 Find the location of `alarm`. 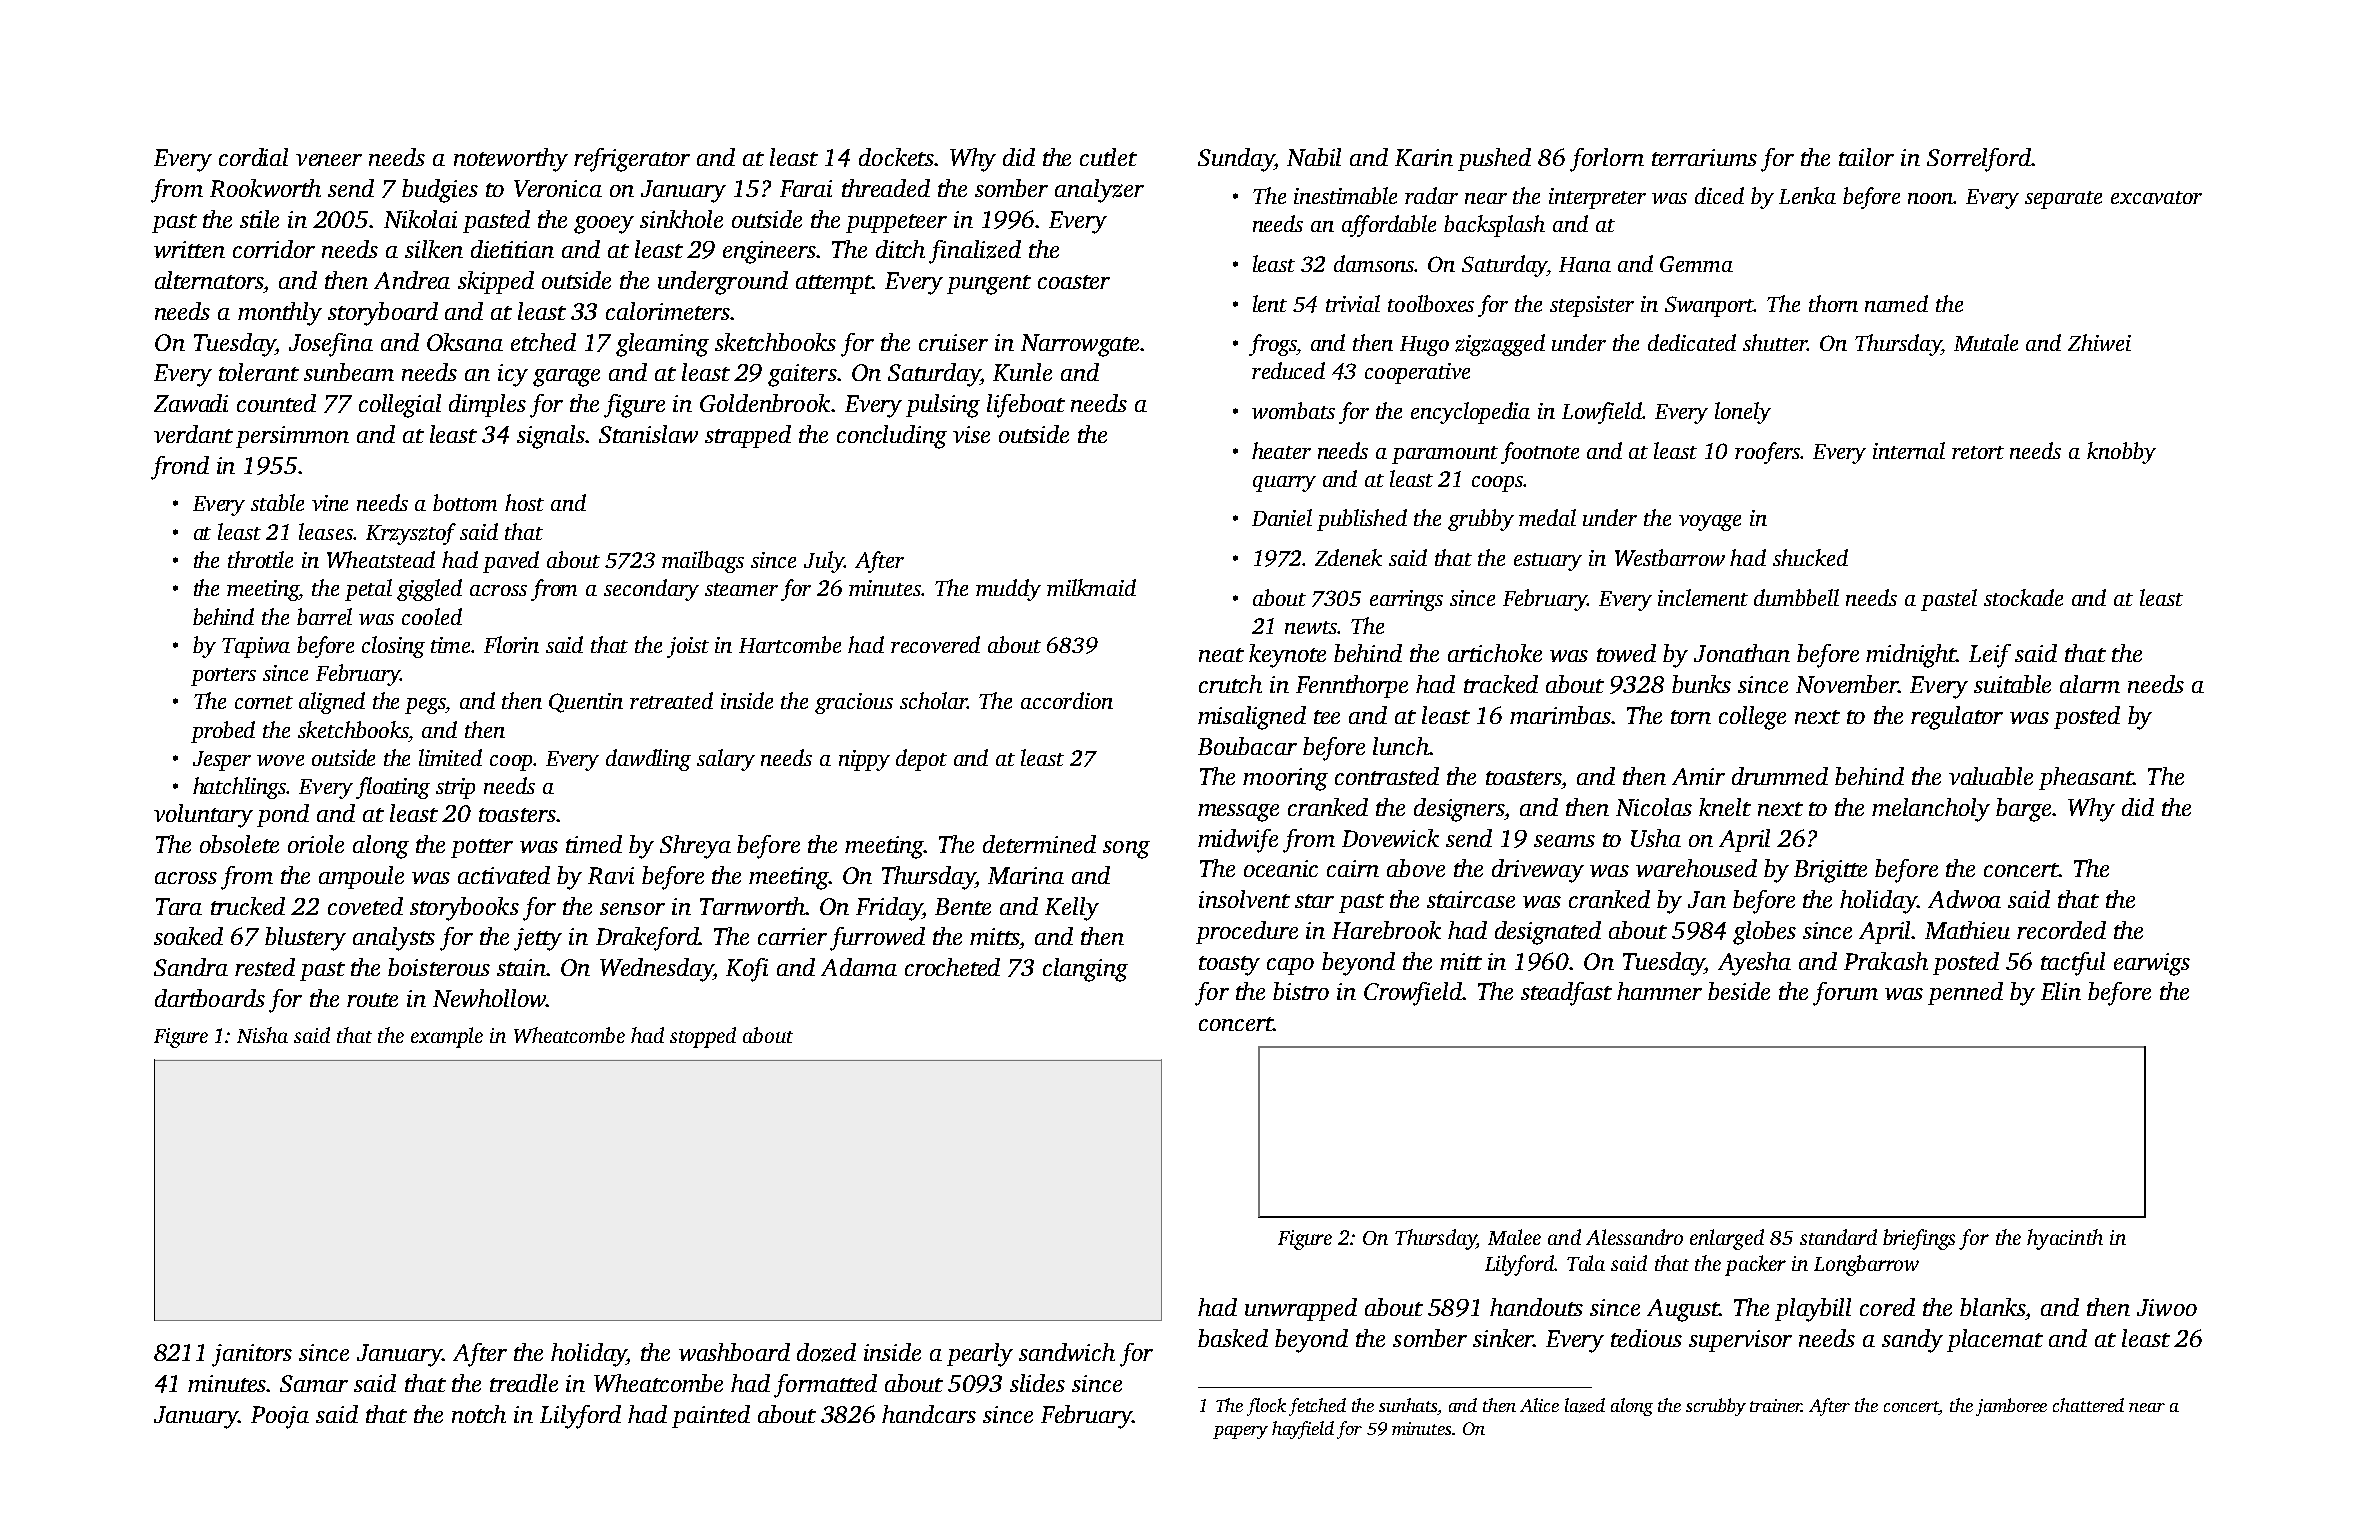

alarm is located at coordinates (2090, 684).
